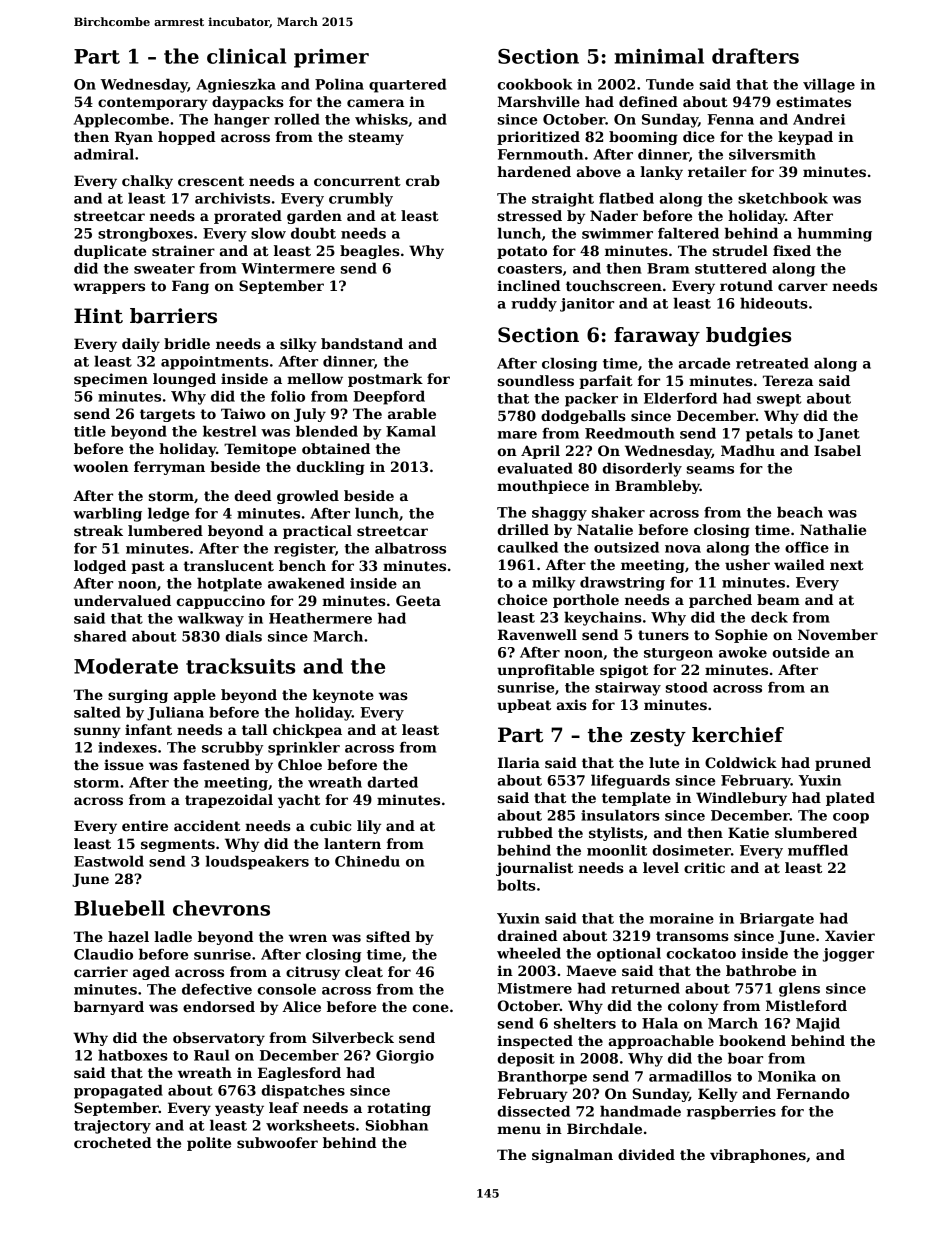 Image resolution: width=952 pixels, height=1233 pixels. I want to click on trajectory, so click(112, 1127).
